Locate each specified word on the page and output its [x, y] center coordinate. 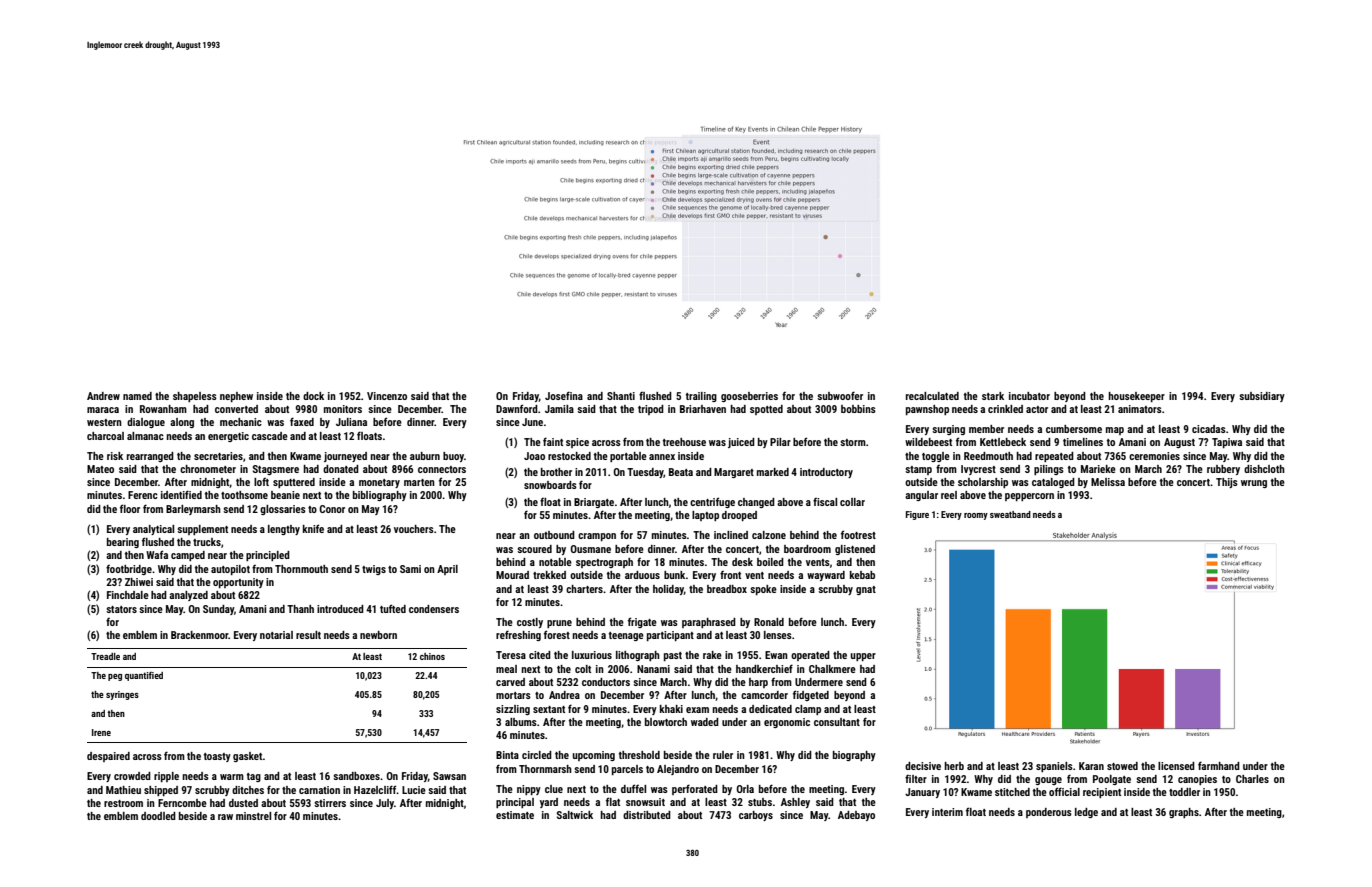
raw [225, 817]
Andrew [103, 396]
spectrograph [604, 563]
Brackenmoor [200, 635]
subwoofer [840, 395]
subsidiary [1262, 397]
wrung [1254, 484]
